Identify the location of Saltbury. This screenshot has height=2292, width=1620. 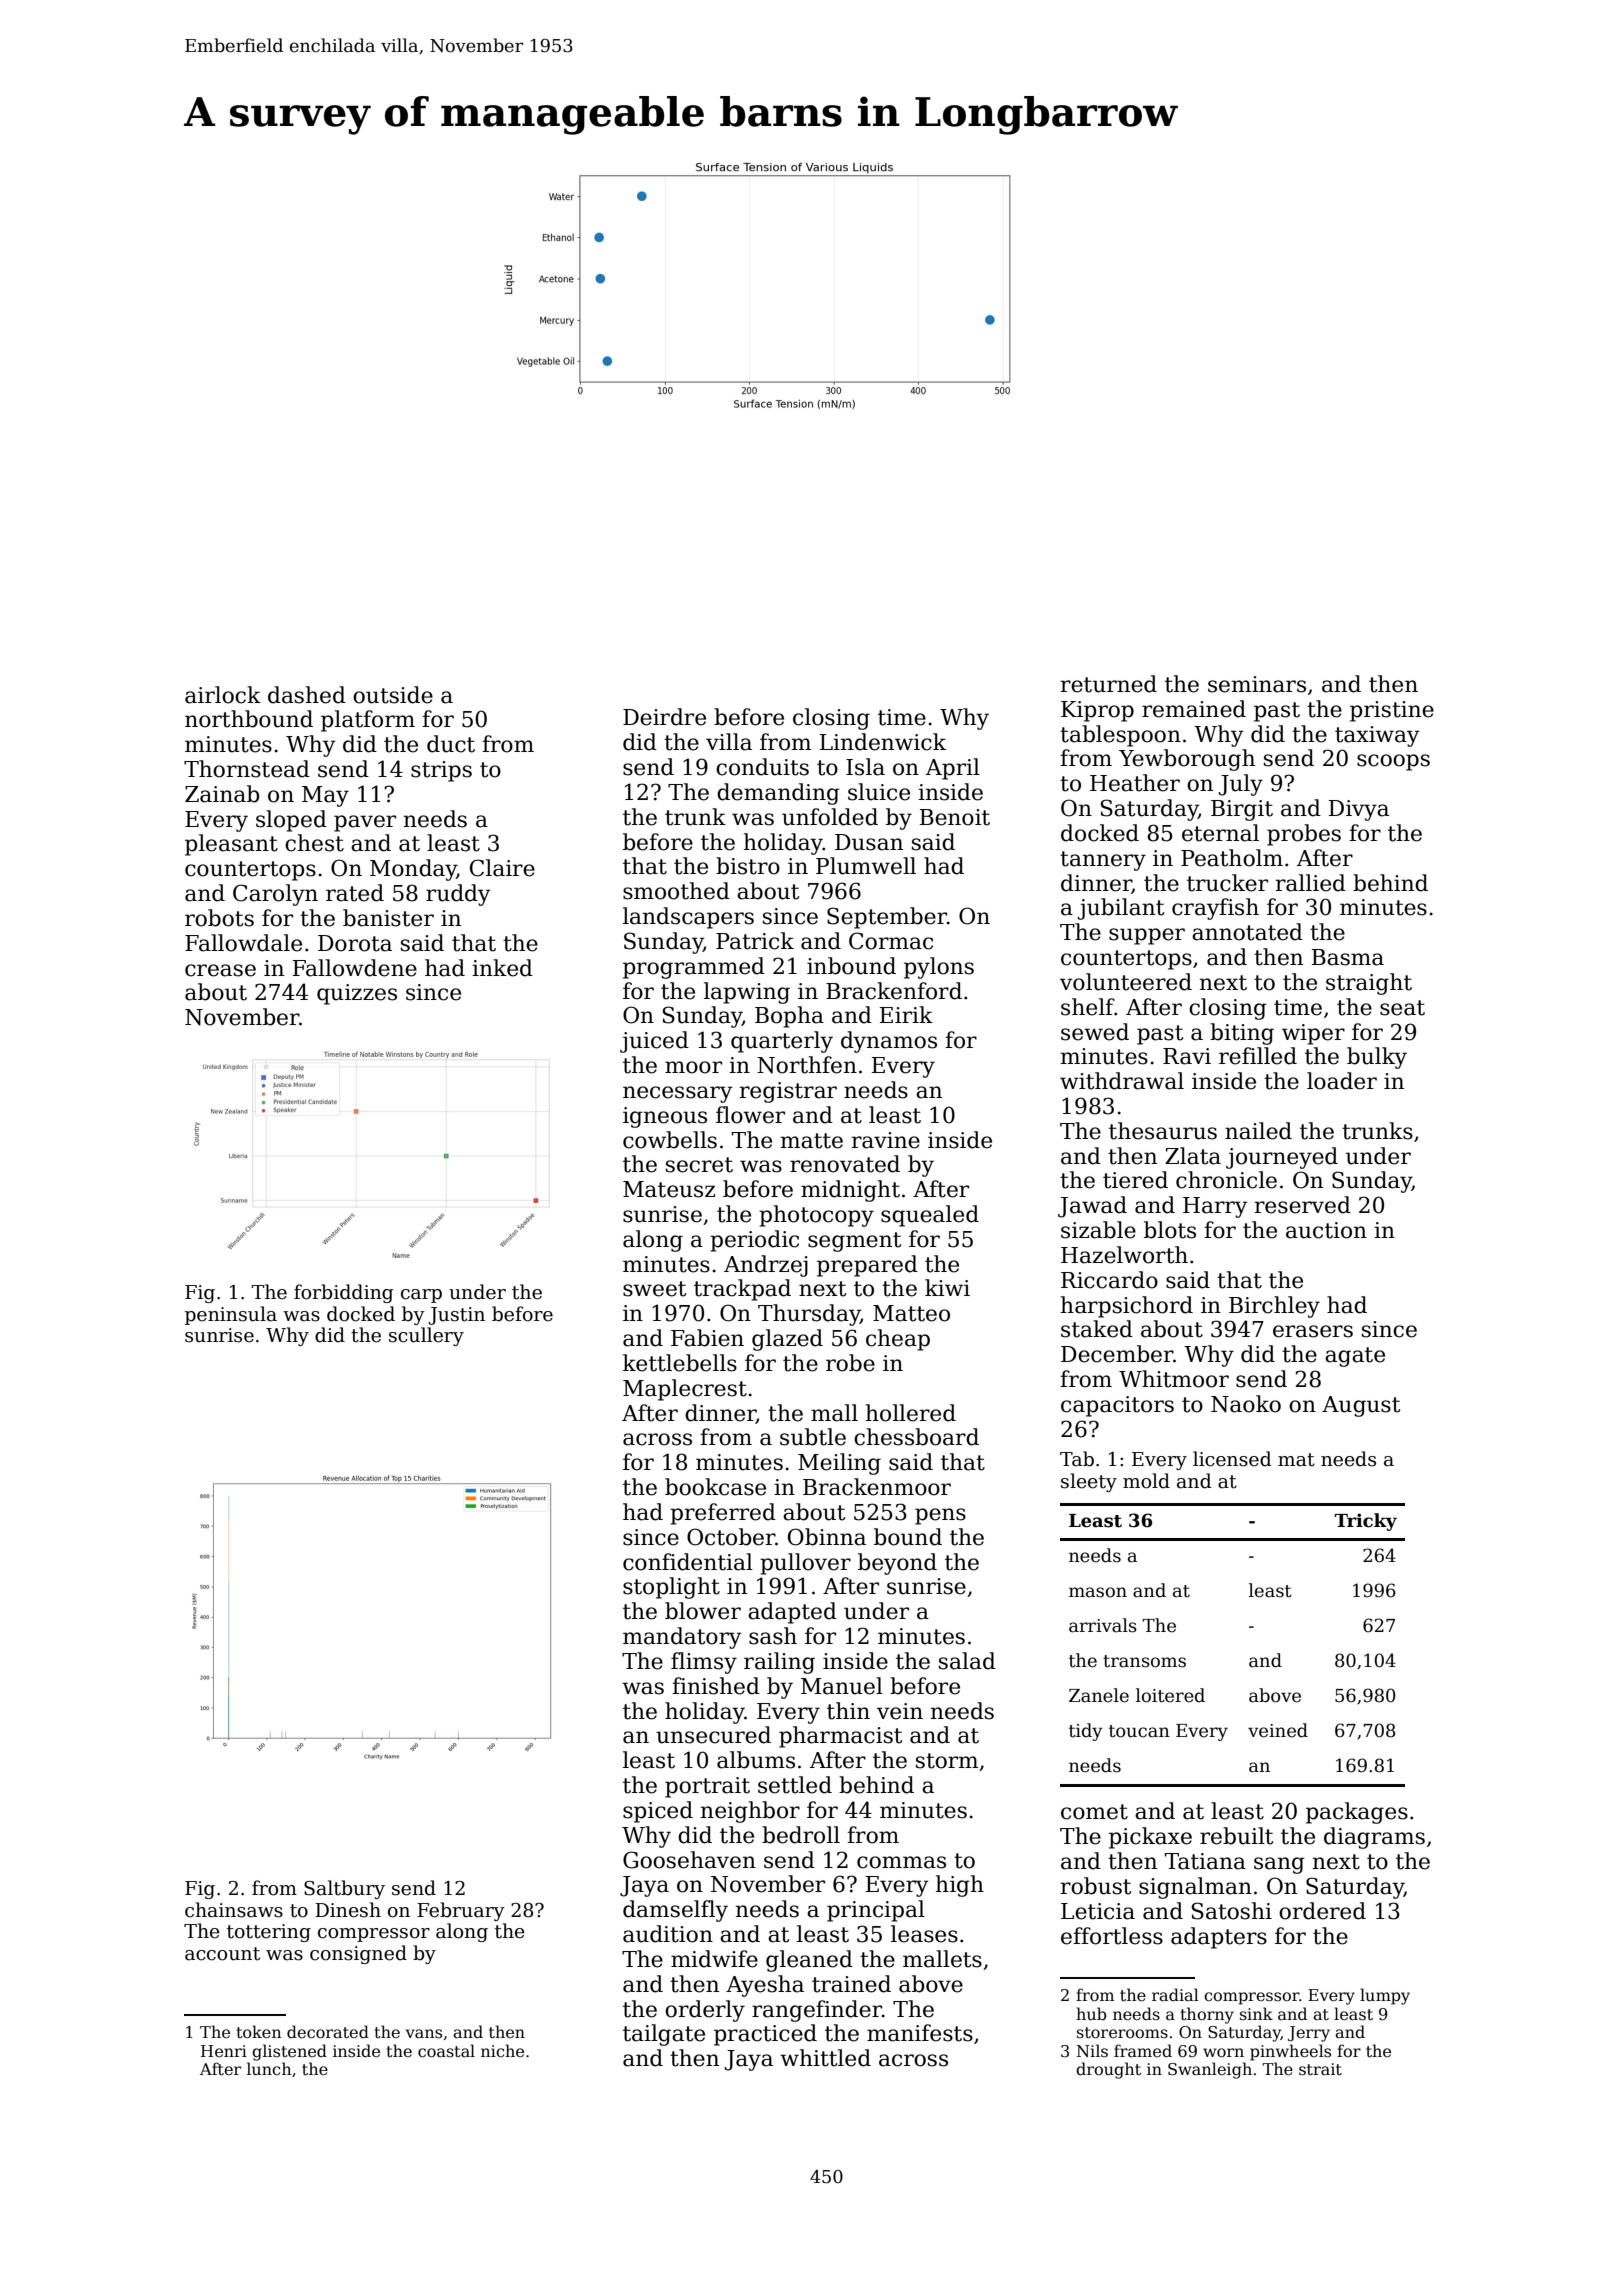
(344, 1889).
